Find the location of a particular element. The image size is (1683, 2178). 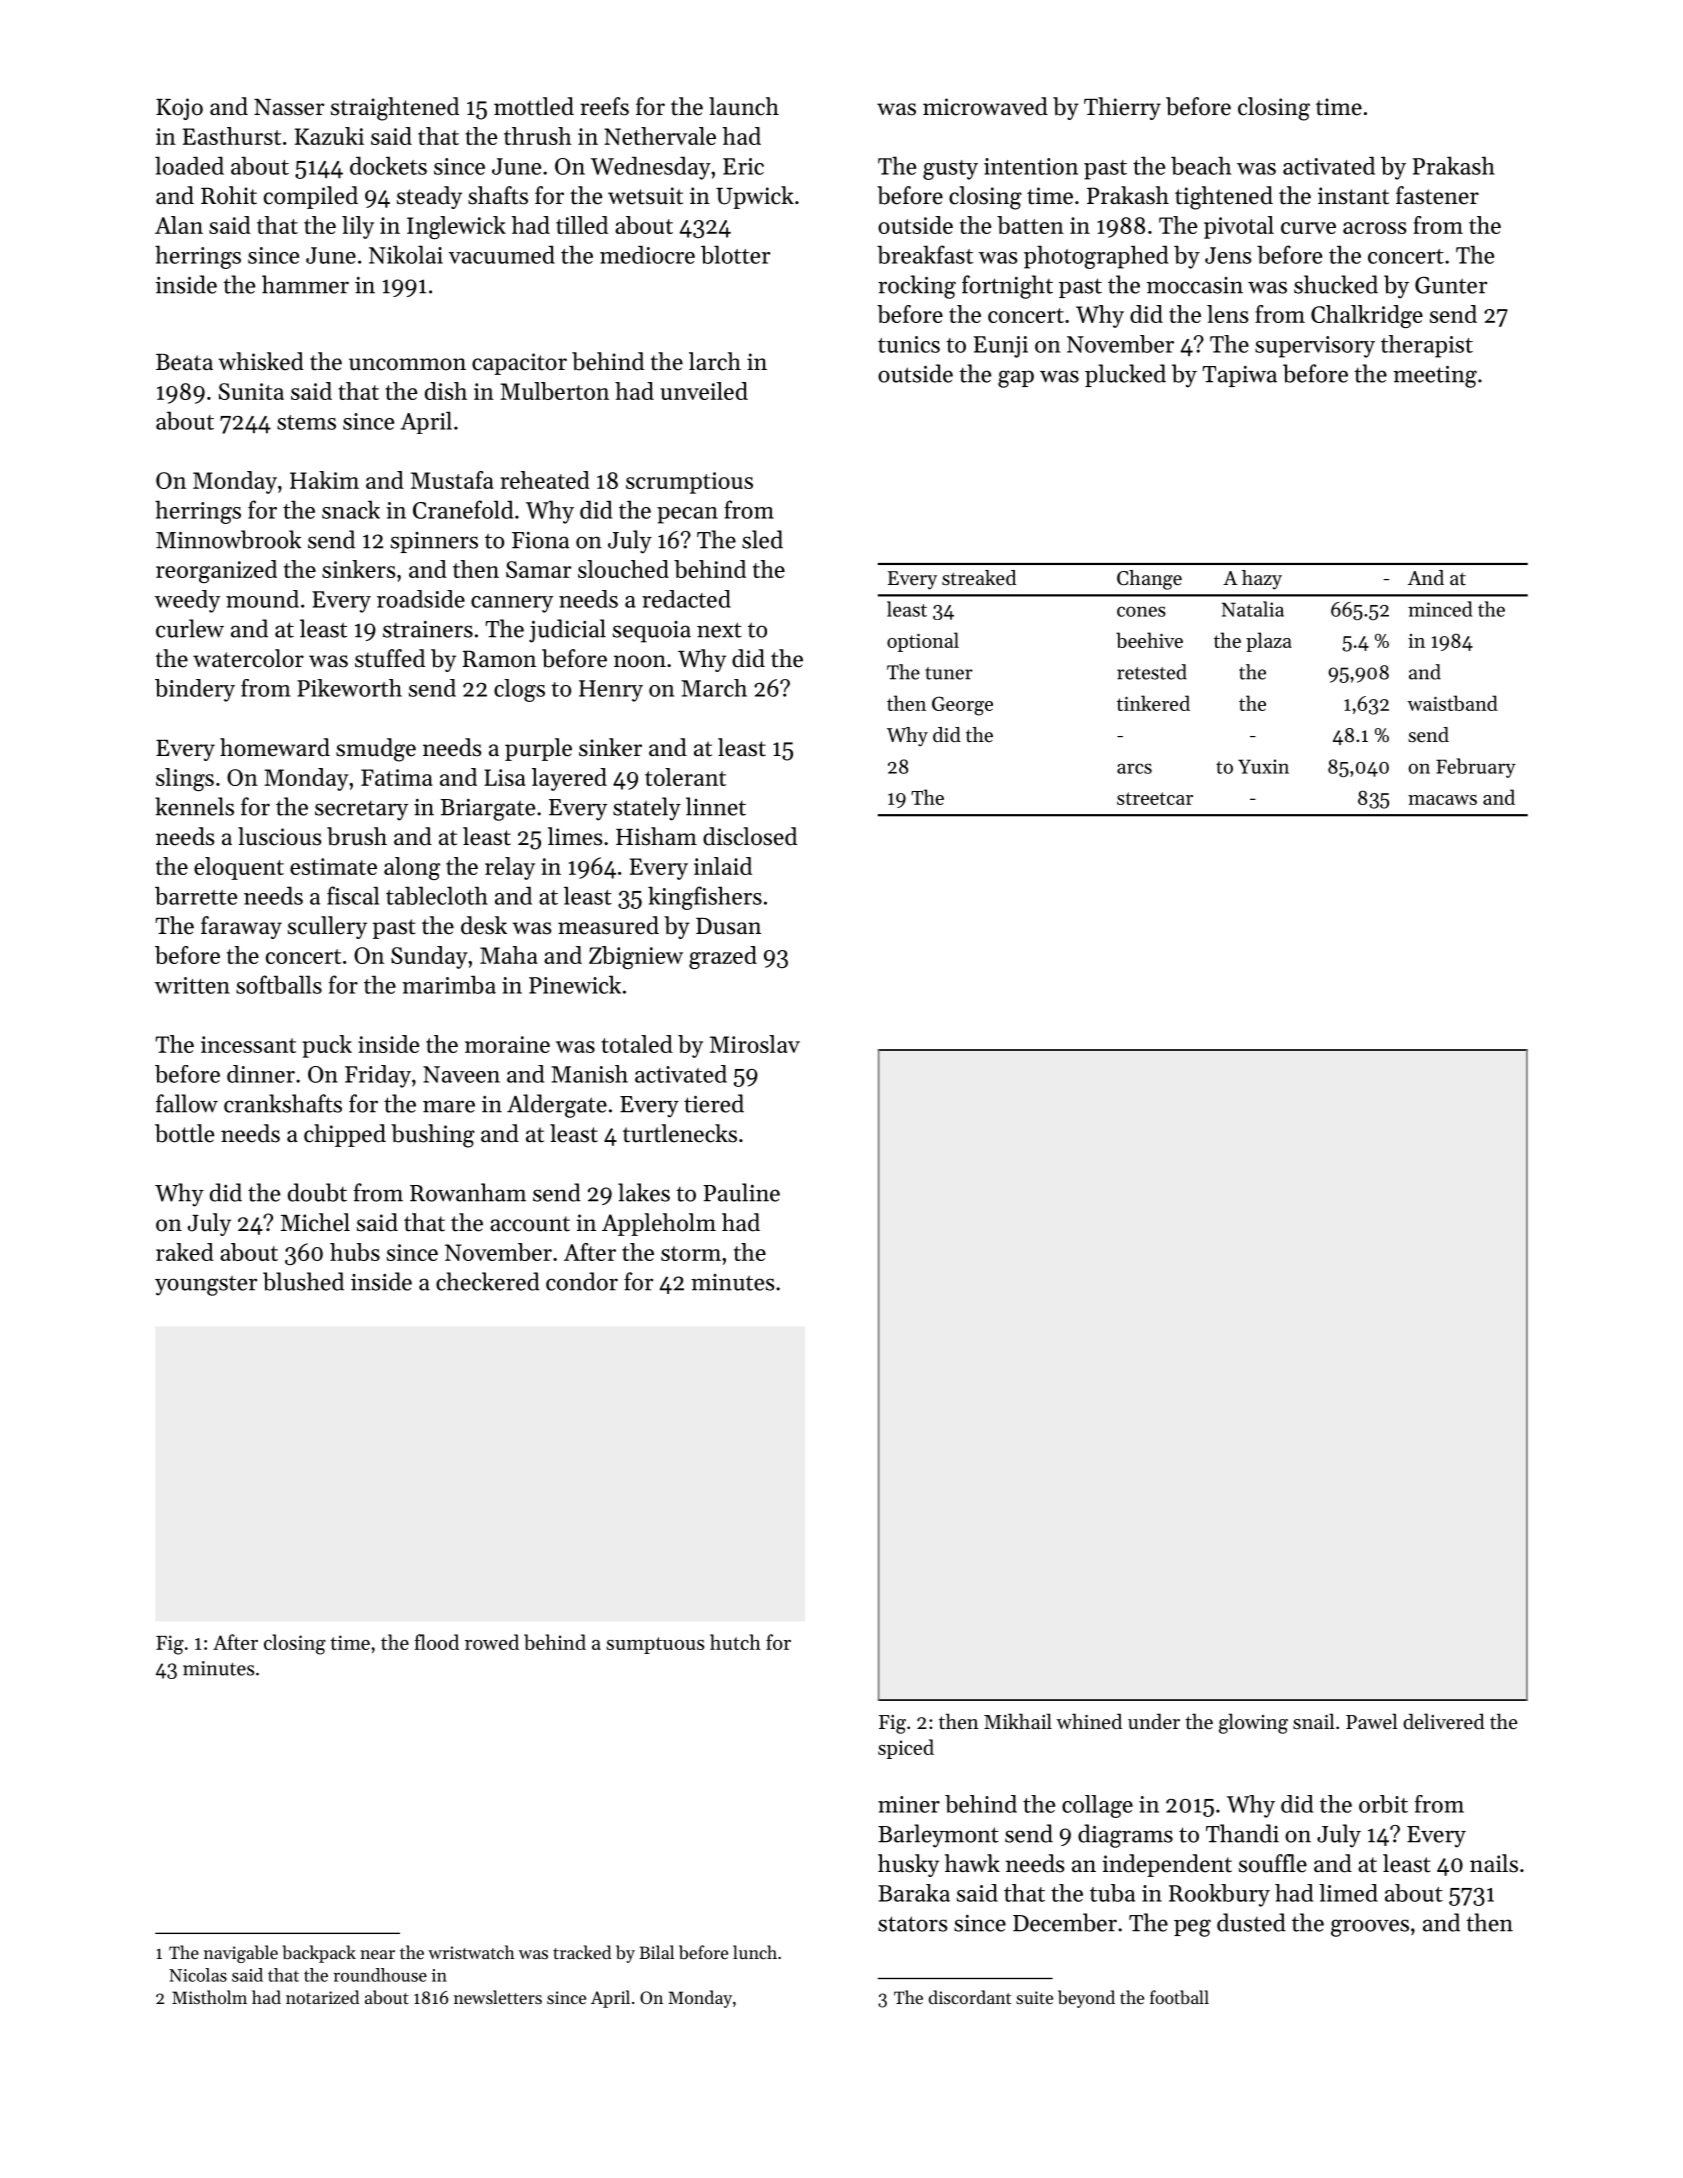

bushing is located at coordinates (433, 1136).
